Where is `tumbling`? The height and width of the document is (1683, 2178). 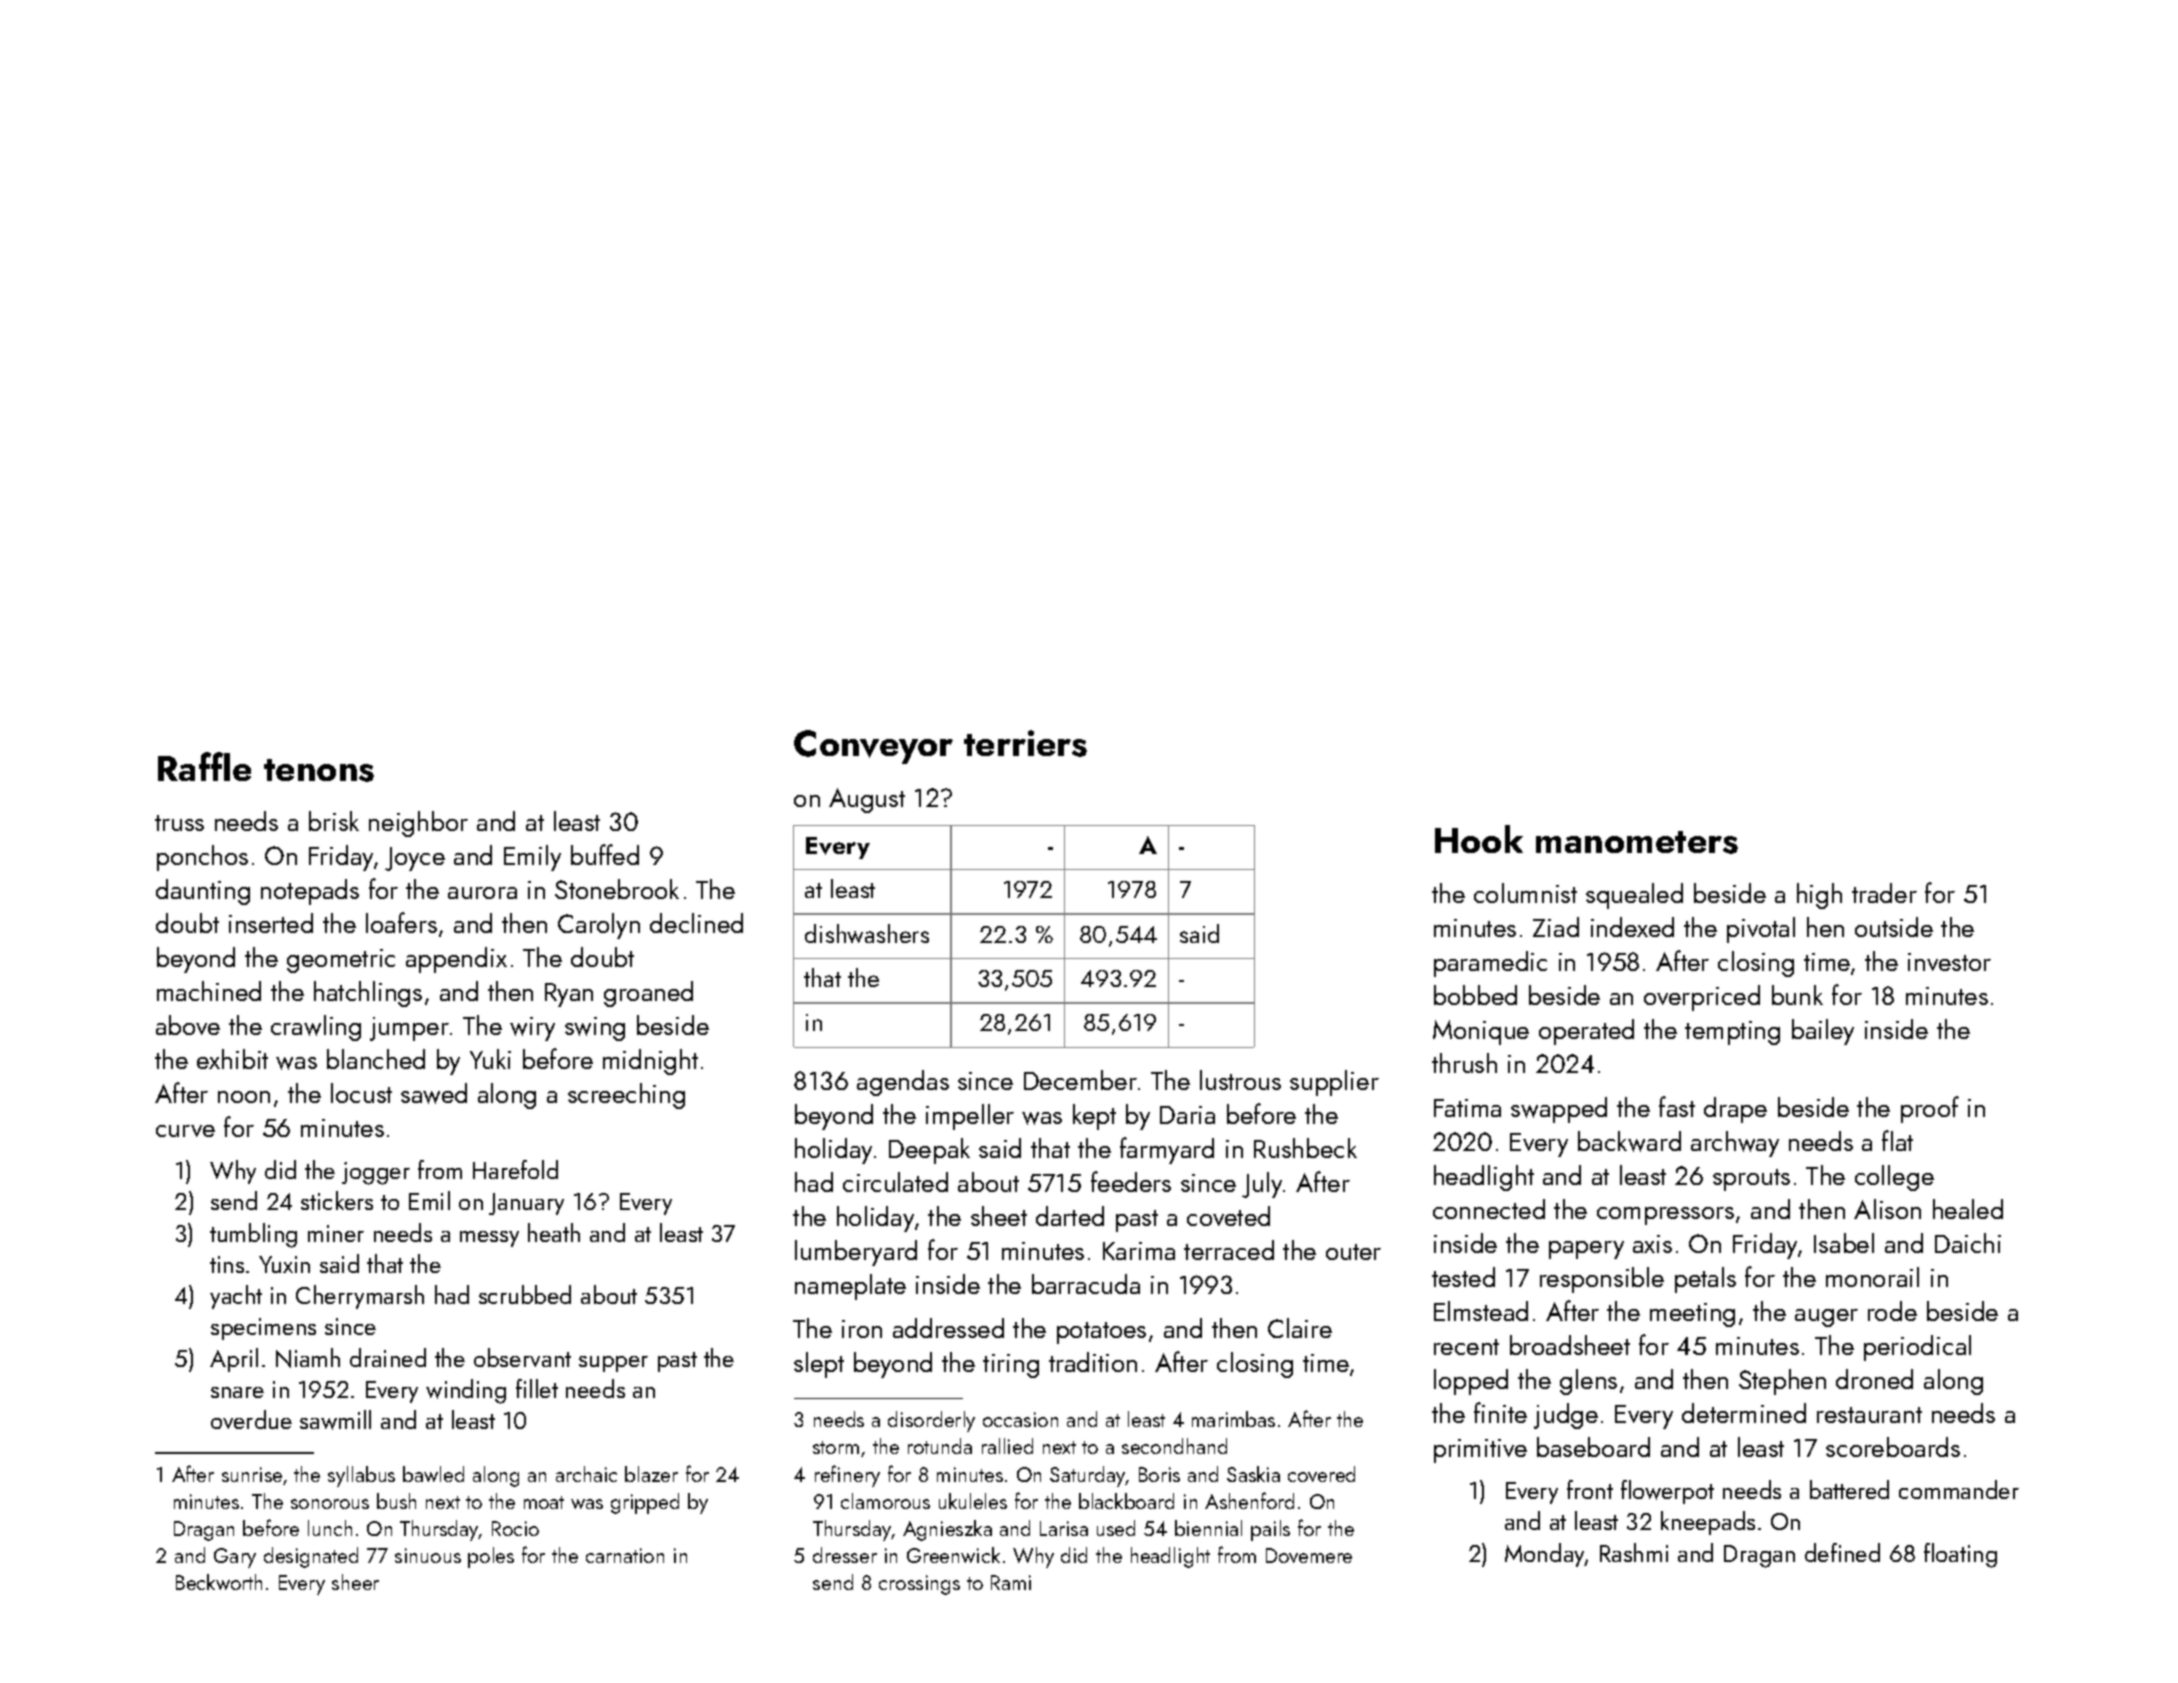 tumbling is located at coordinates (253, 1235).
